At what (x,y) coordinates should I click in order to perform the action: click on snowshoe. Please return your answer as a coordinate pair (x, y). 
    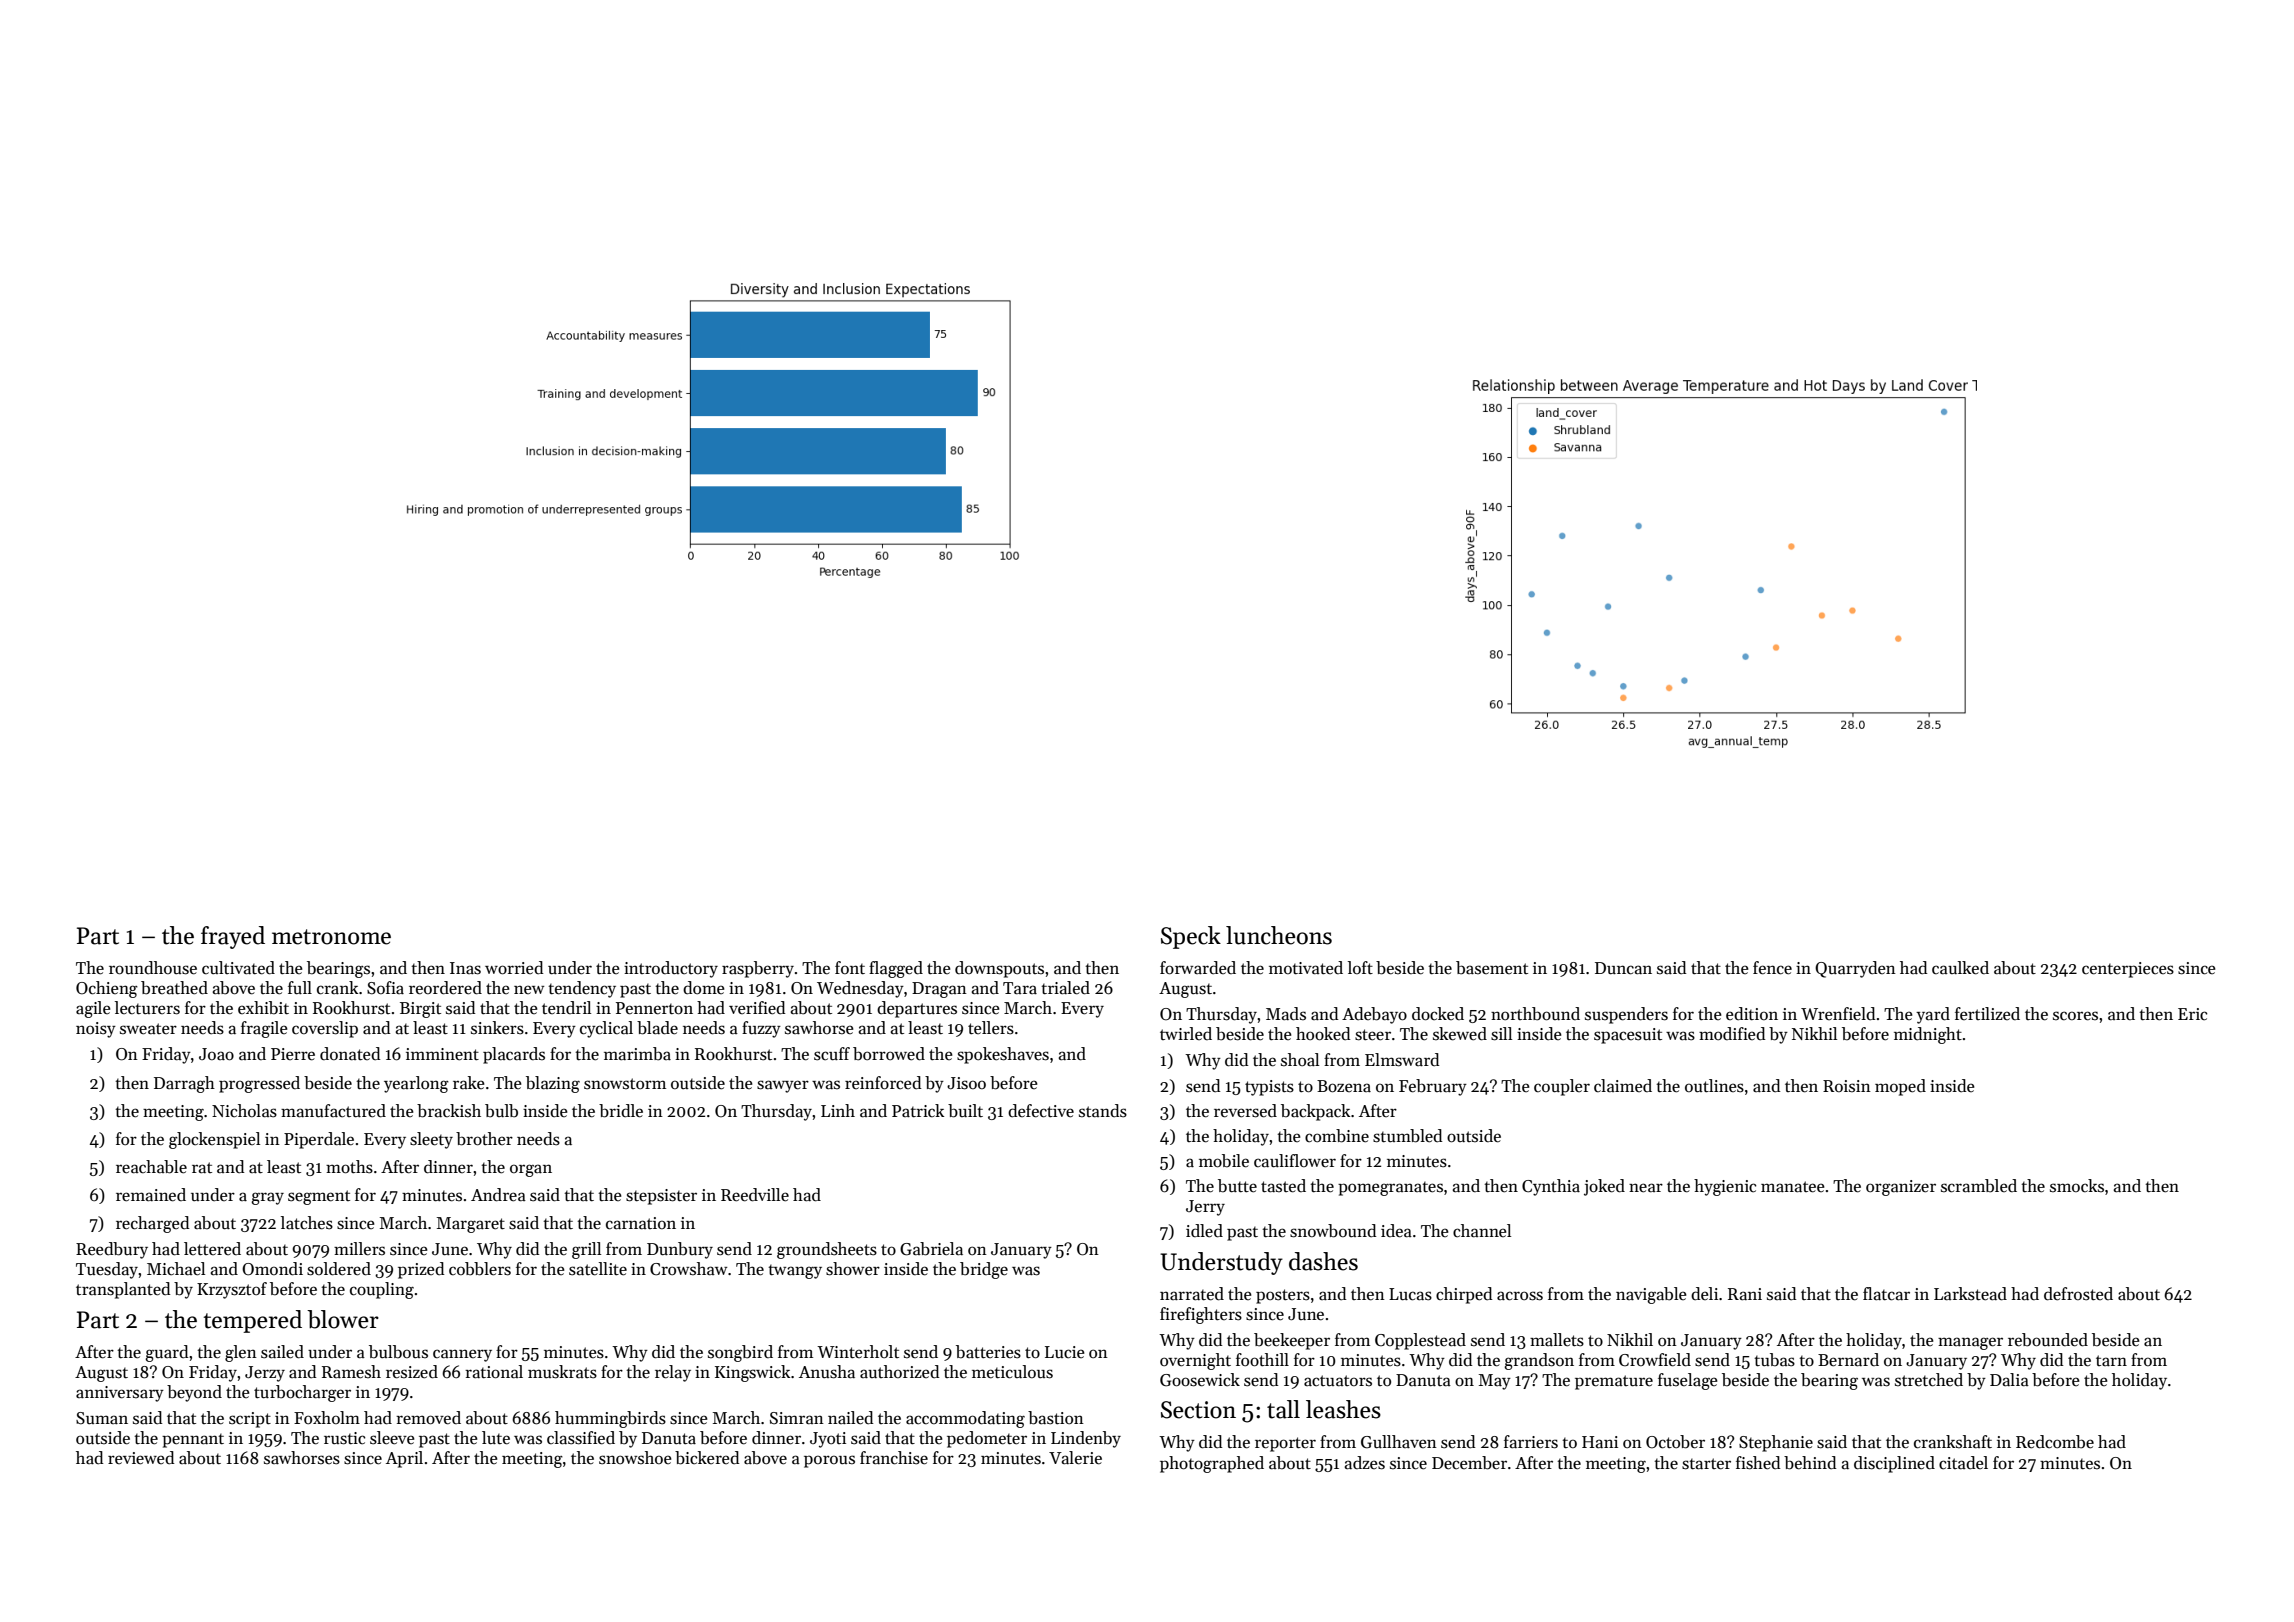
    Looking at the image, I should click on (635, 1458).
